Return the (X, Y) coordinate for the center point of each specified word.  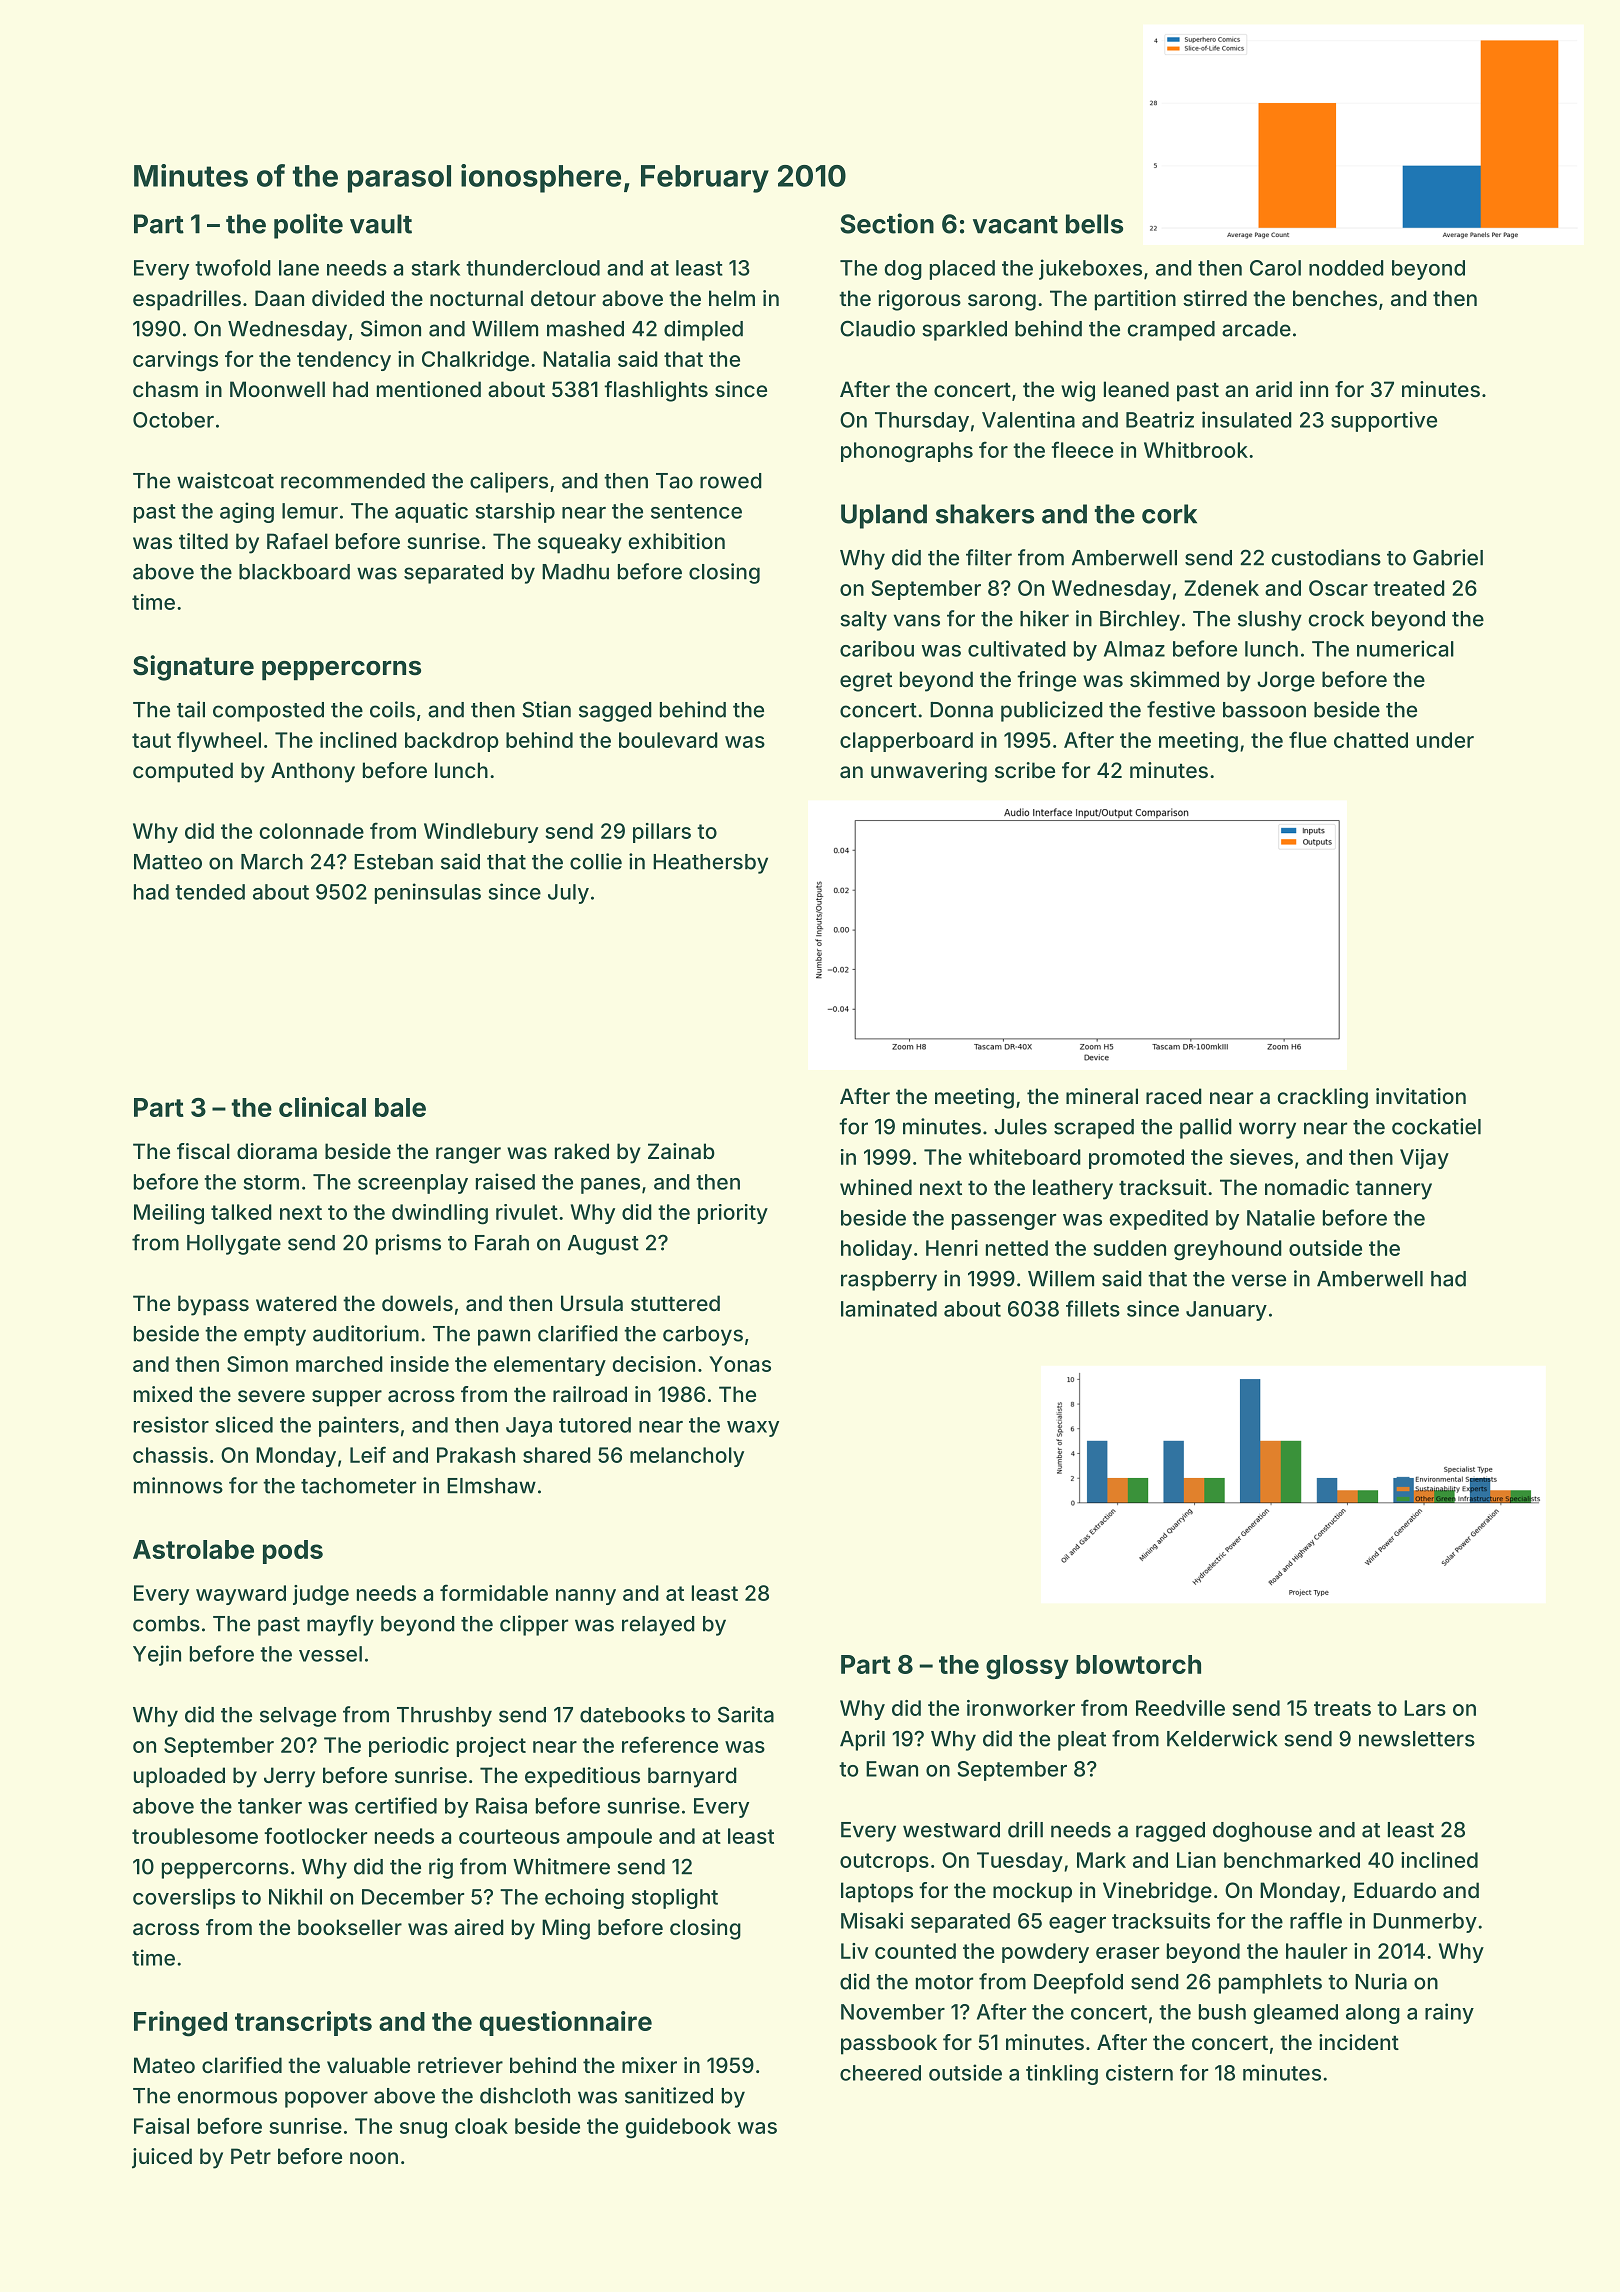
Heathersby (710, 864)
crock (1336, 619)
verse (1258, 1280)
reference (670, 1744)
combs (166, 1624)
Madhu (575, 572)
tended (210, 892)
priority (733, 1214)
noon (374, 2158)
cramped (1171, 331)
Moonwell (277, 389)
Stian (546, 709)
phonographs (907, 452)
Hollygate (234, 1245)
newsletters (1417, 1739)
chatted (1371, 740)
